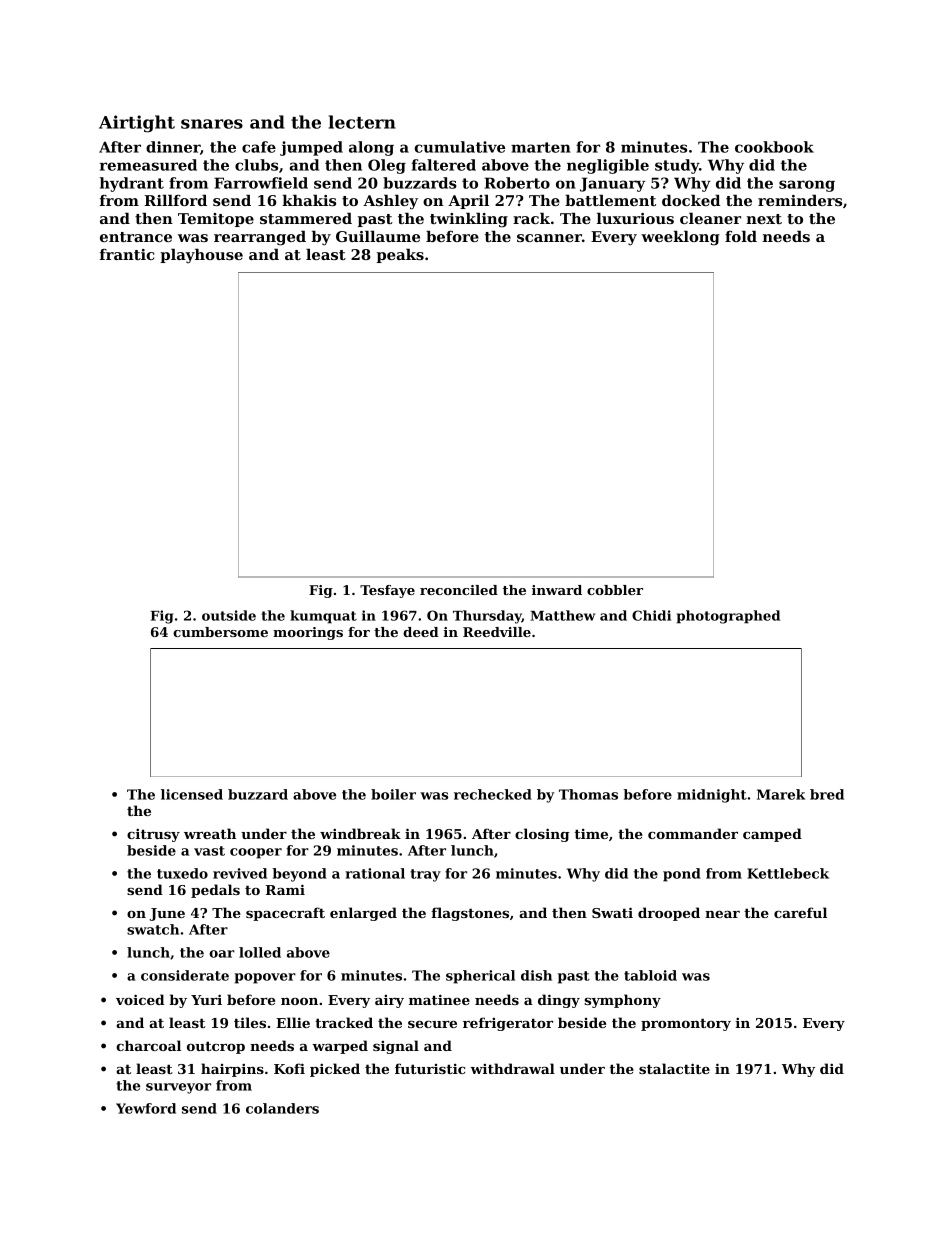 The image size is (952, 1233). What do you see at coordinates (206, 999) in the screenshot?
I see `Yuri` at bounding box center [206, 999].
